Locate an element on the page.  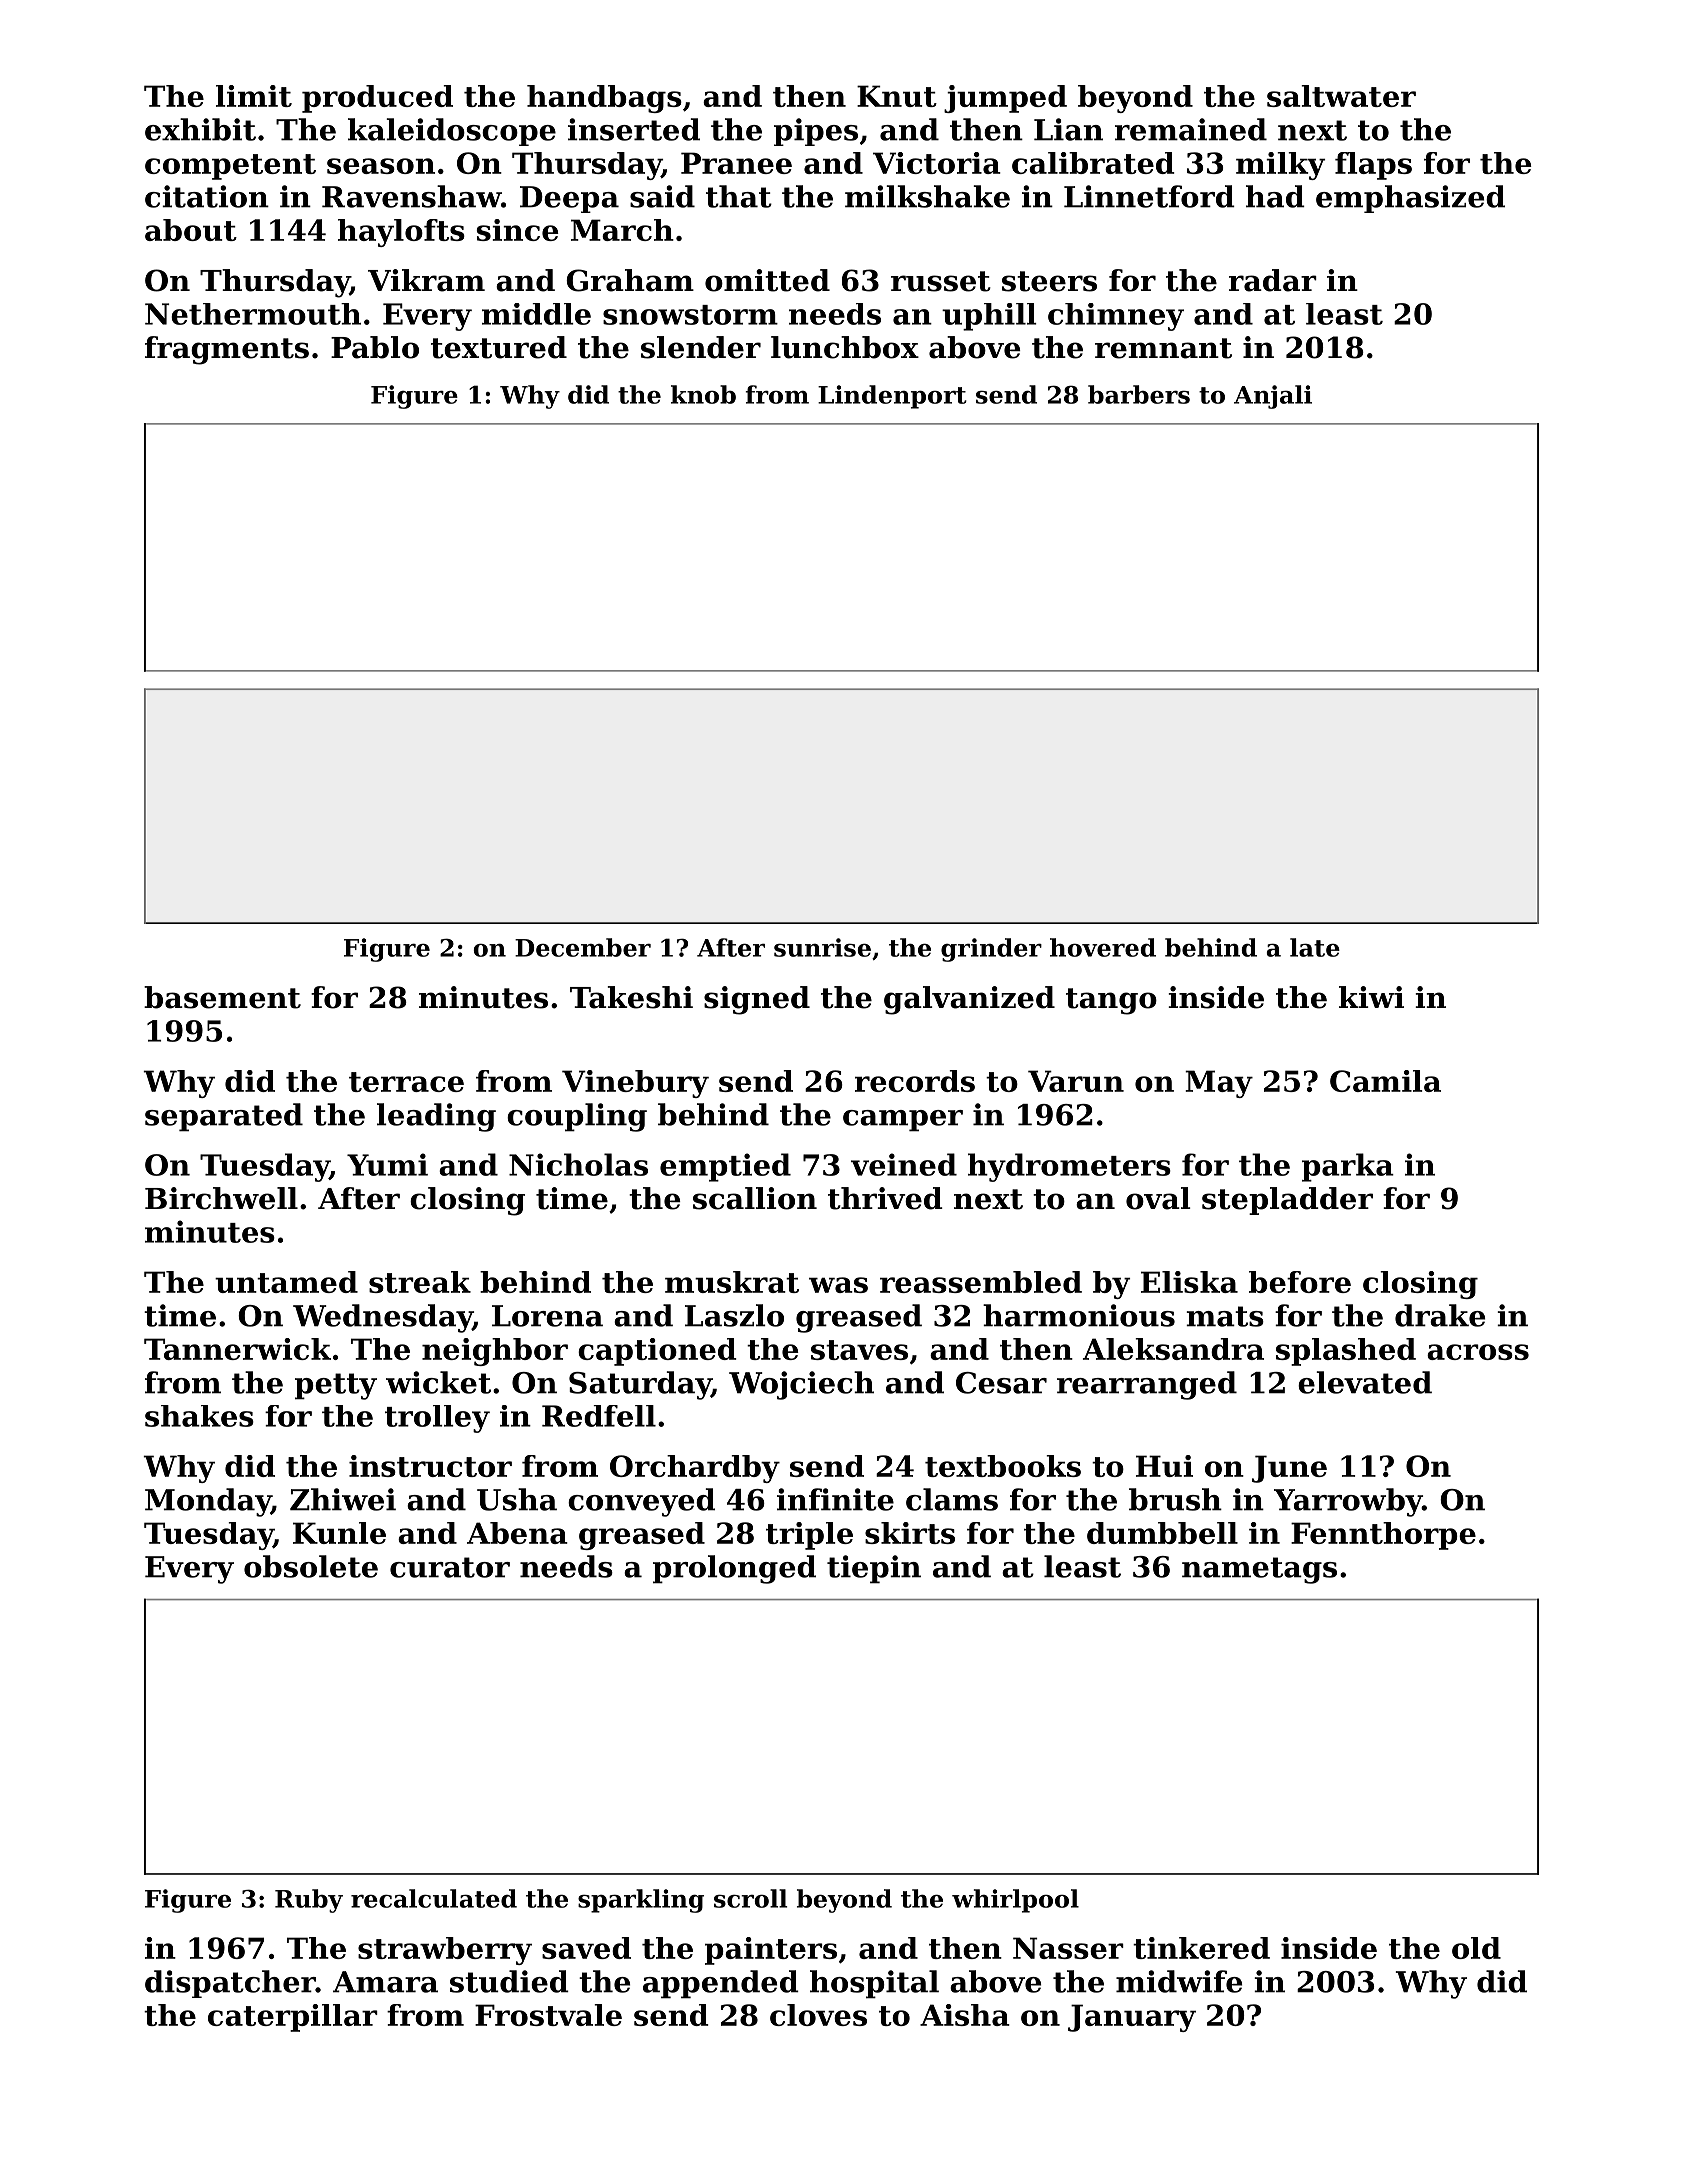
Fennthorpe is located at coordinates (1383, 1536).
